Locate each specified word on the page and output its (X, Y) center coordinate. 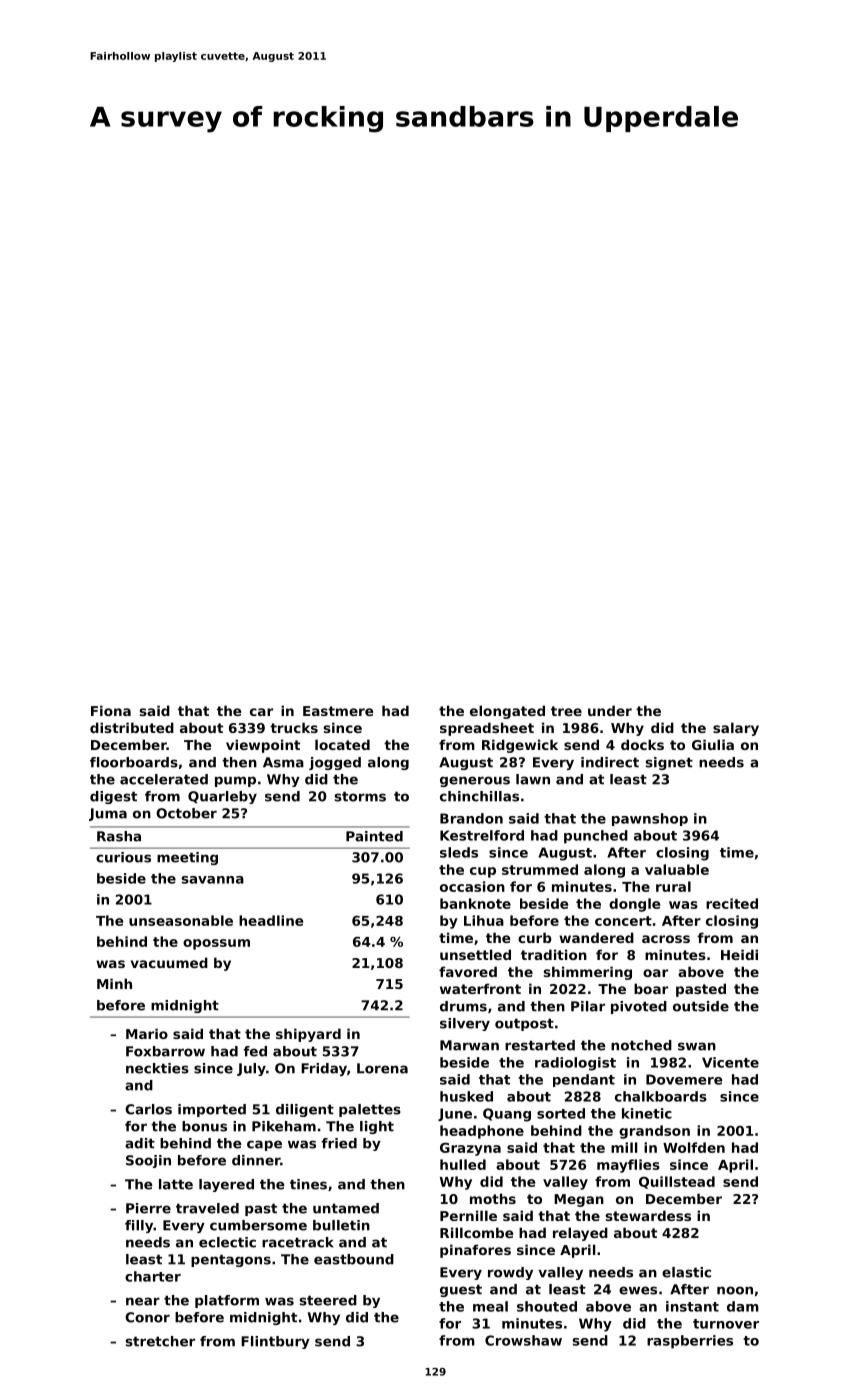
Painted (374, 836)
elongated (507, 712)
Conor (147, 1317)
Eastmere (338, 711)
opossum (216, 944)
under (610, 710)
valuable (677, 869)
